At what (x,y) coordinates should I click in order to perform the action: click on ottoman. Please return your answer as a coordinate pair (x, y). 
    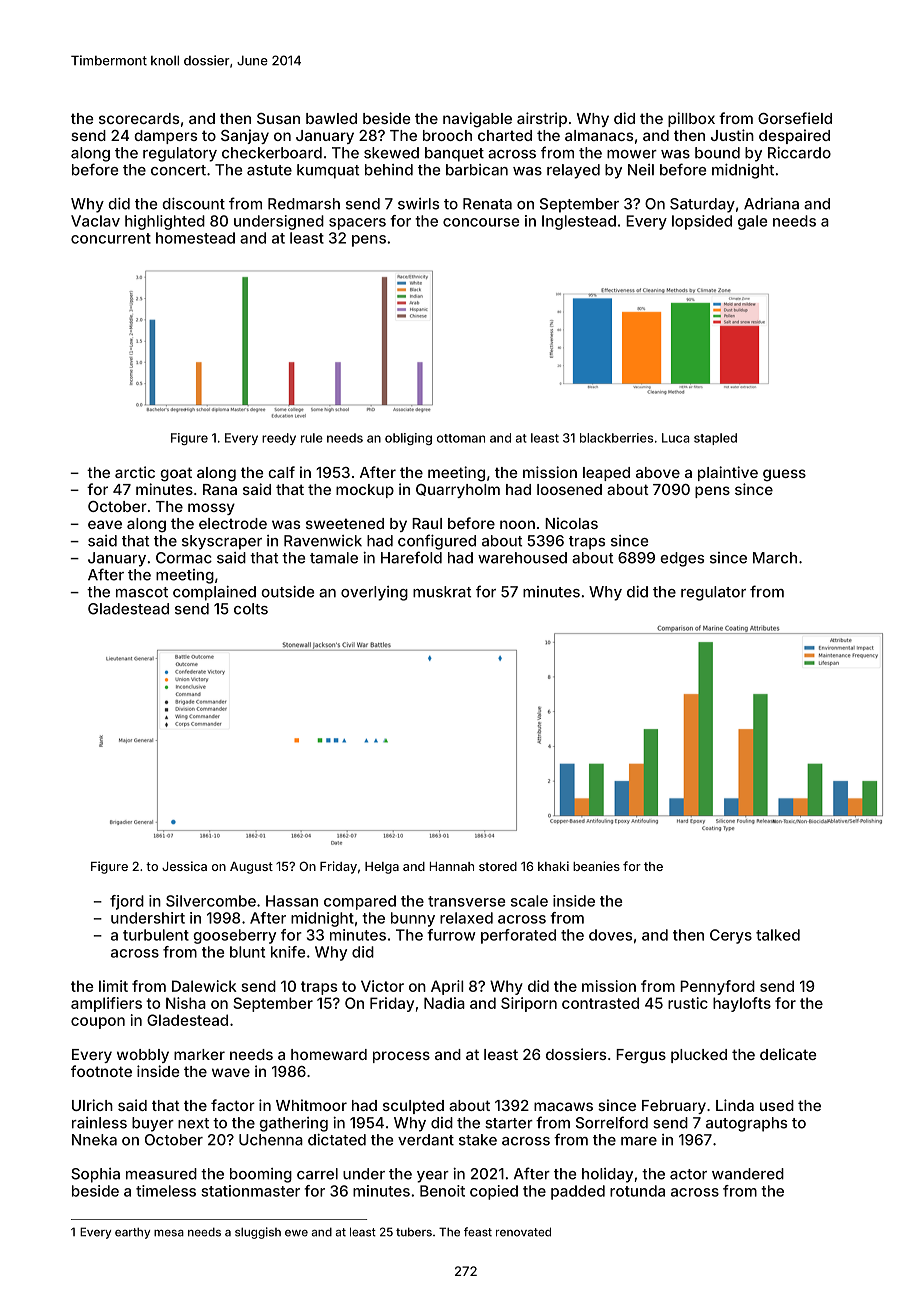
    Looking at the image, I should click on (461, 438).
